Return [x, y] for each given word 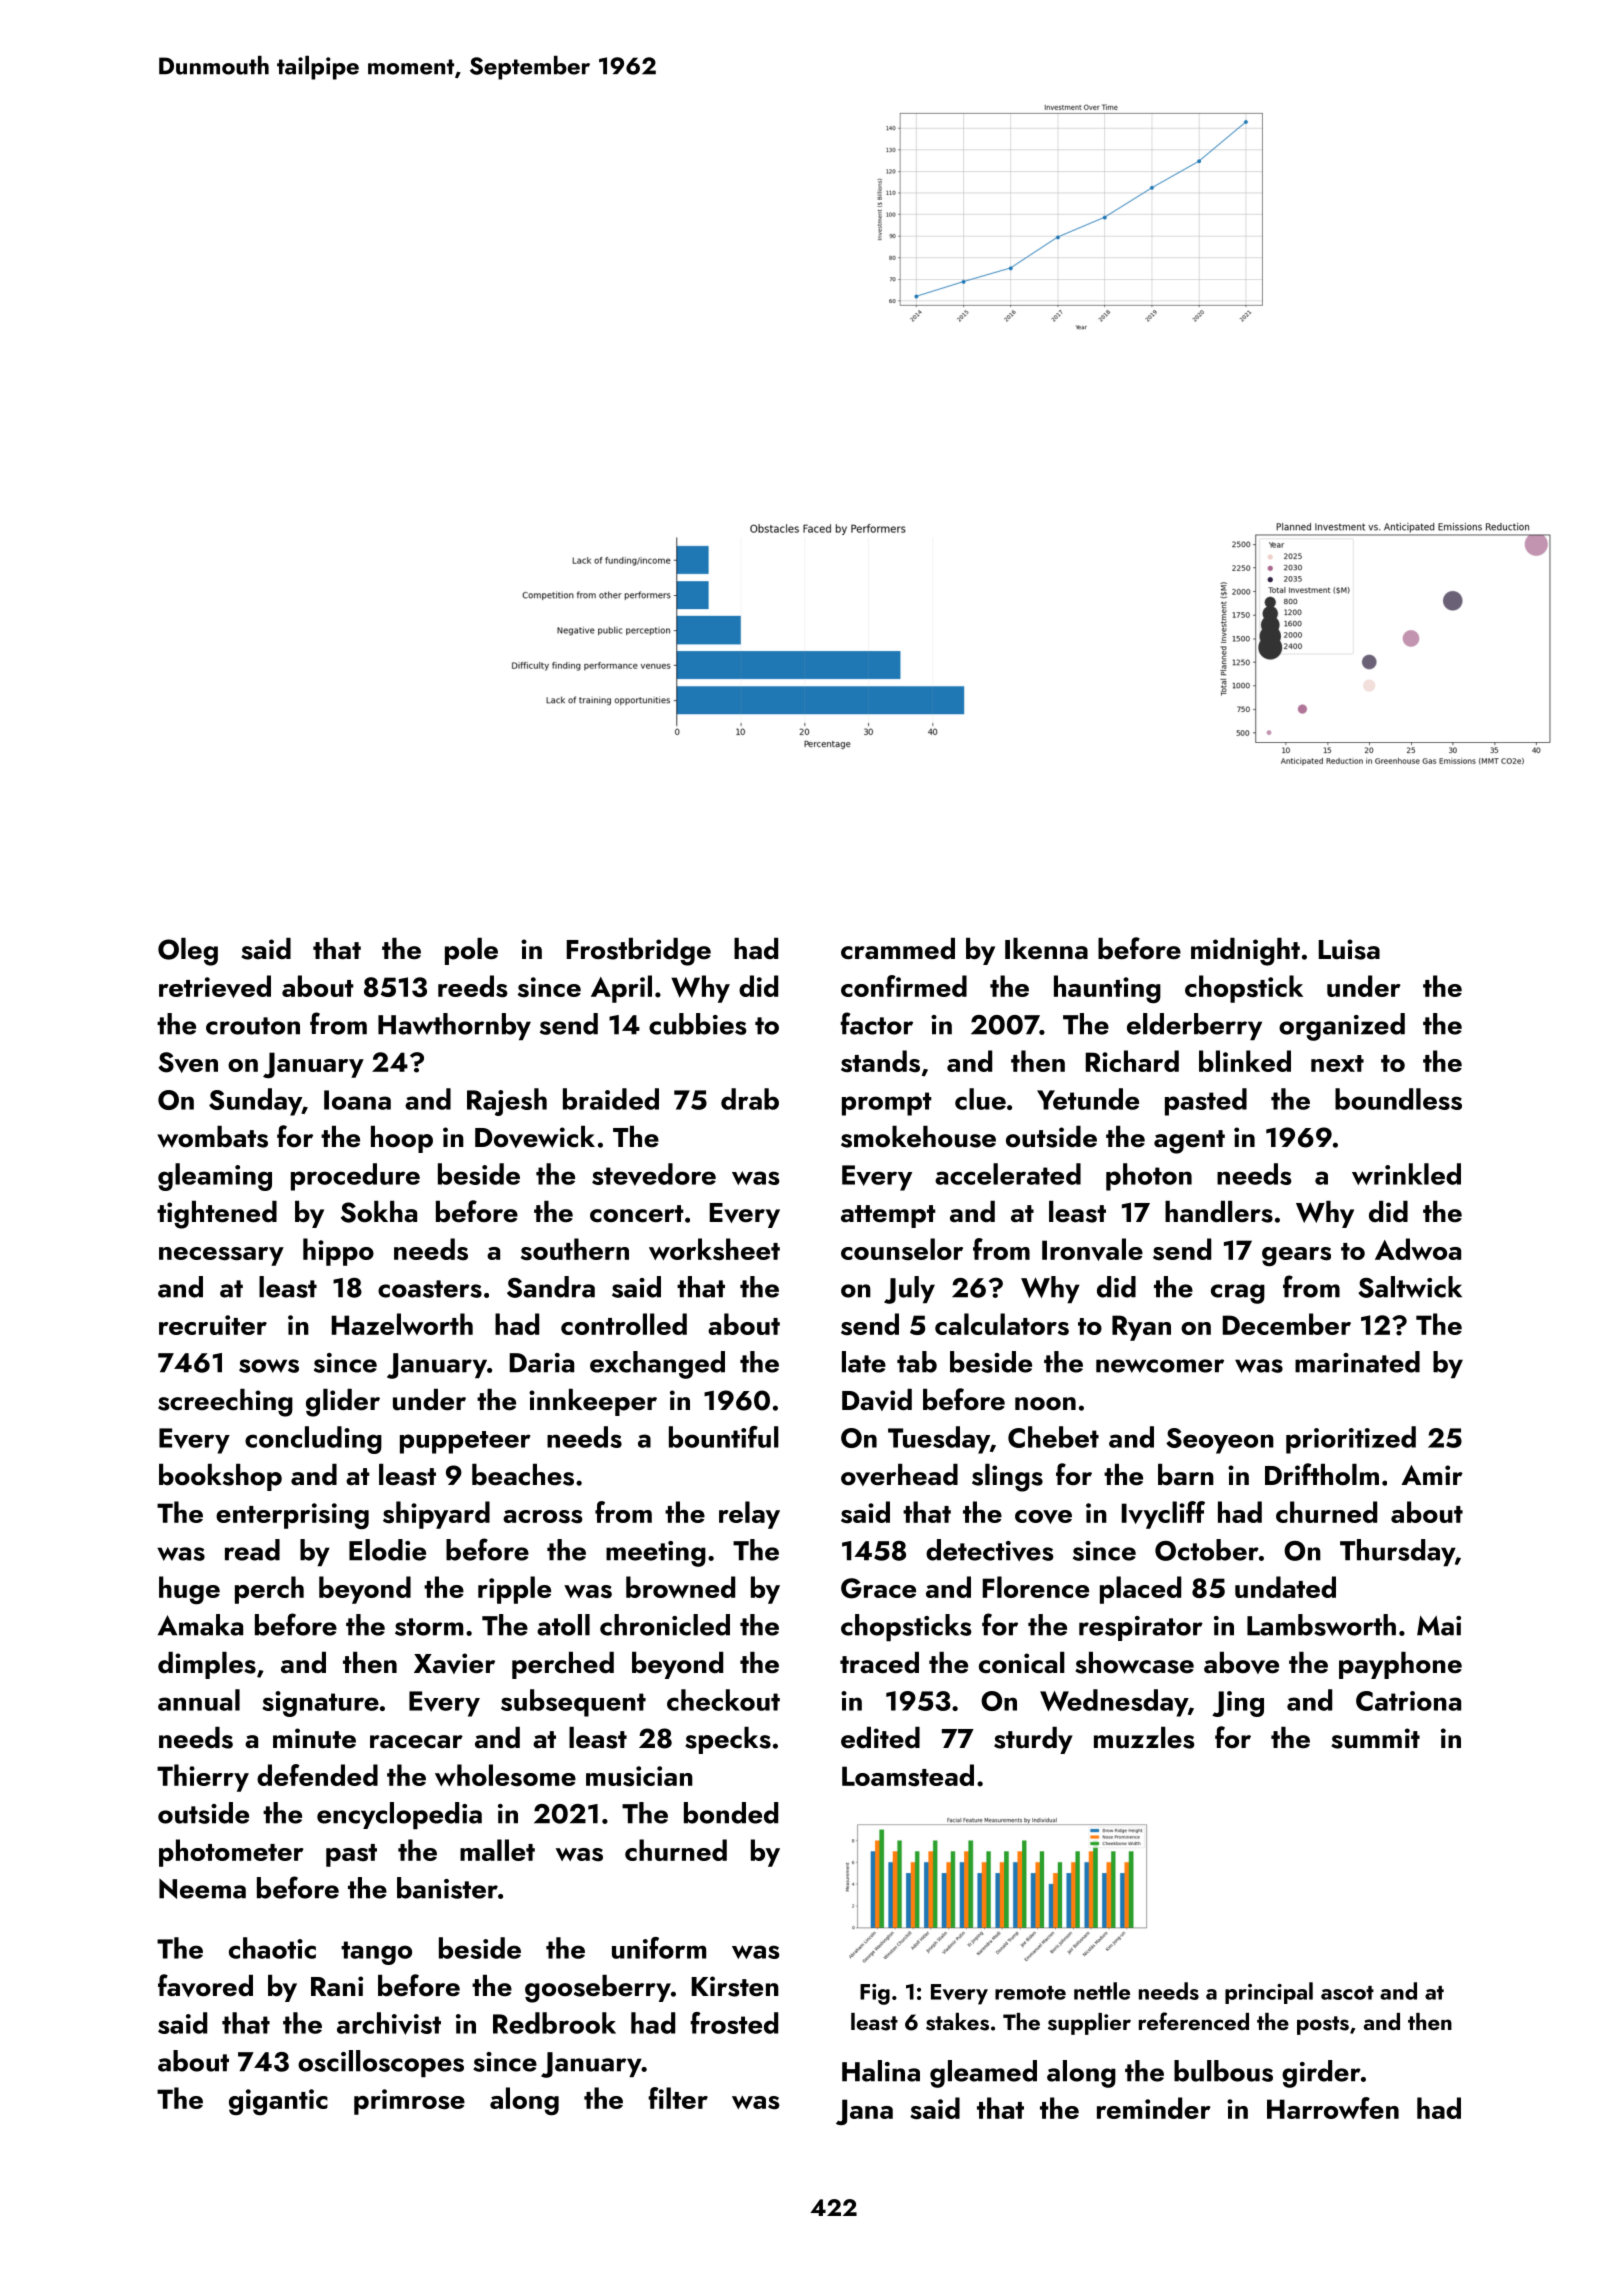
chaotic [272, 1948]
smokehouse [918, 1137]
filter [678, 2098]
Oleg [188, 952]
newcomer [1160, 1366]
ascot [1347, 1993]
